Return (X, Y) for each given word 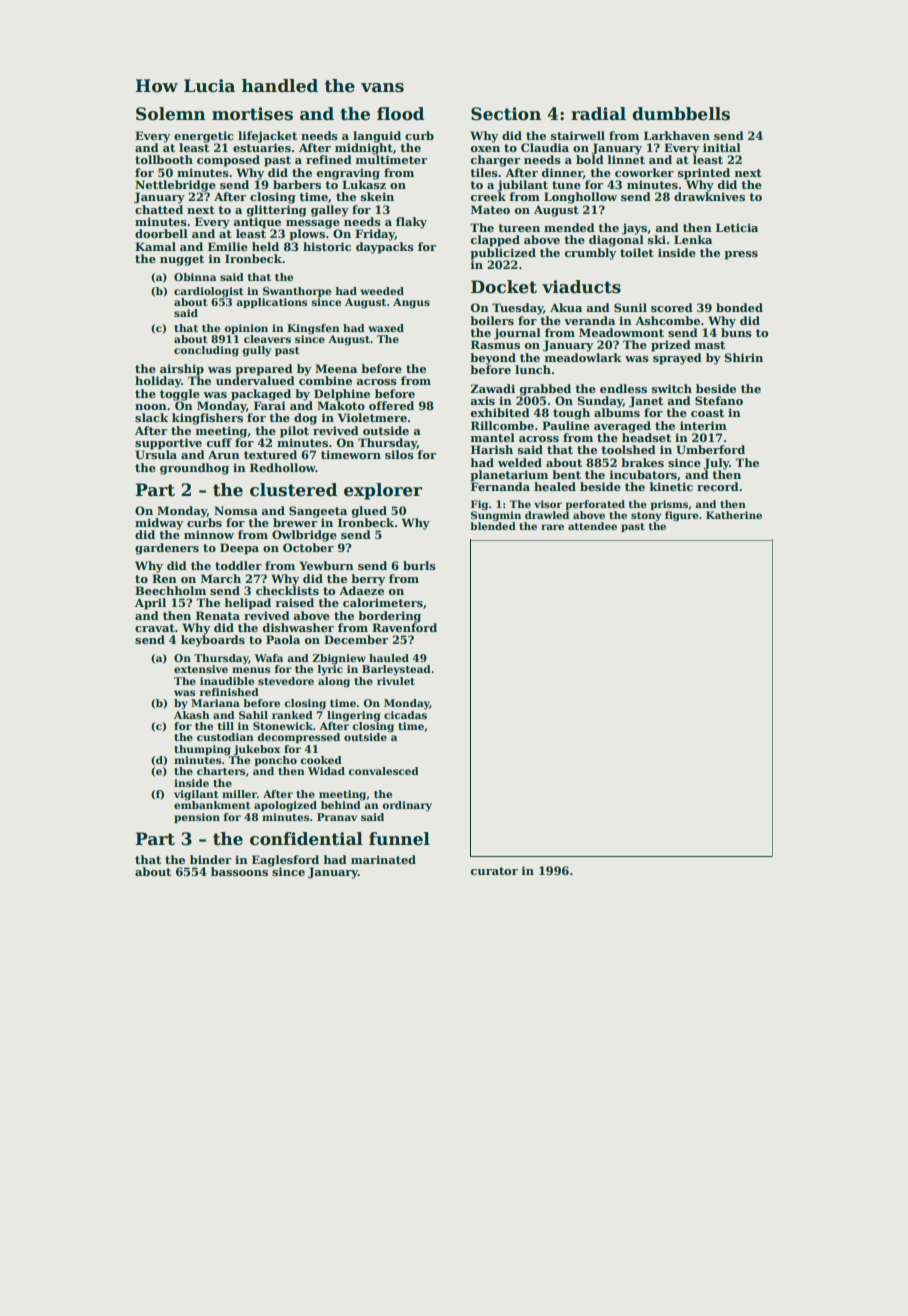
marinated (383, 859)
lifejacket (267, 137)
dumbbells (681, 114)
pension (197, 818)
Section (506, 114)
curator (494, 871)
